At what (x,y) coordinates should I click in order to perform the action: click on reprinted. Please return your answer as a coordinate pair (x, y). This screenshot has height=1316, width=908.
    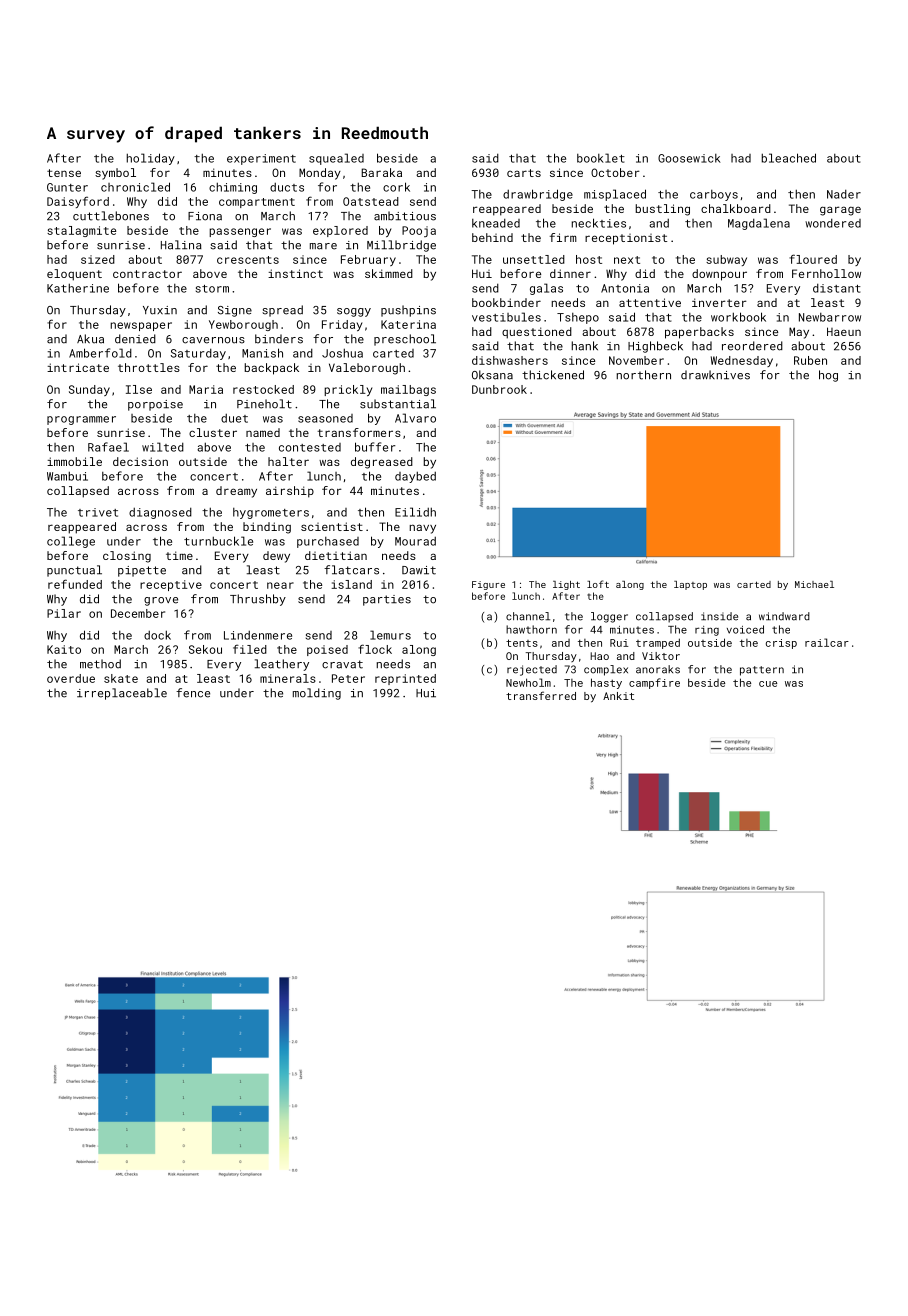
    Looking at the image, I should click on (405, 679).
